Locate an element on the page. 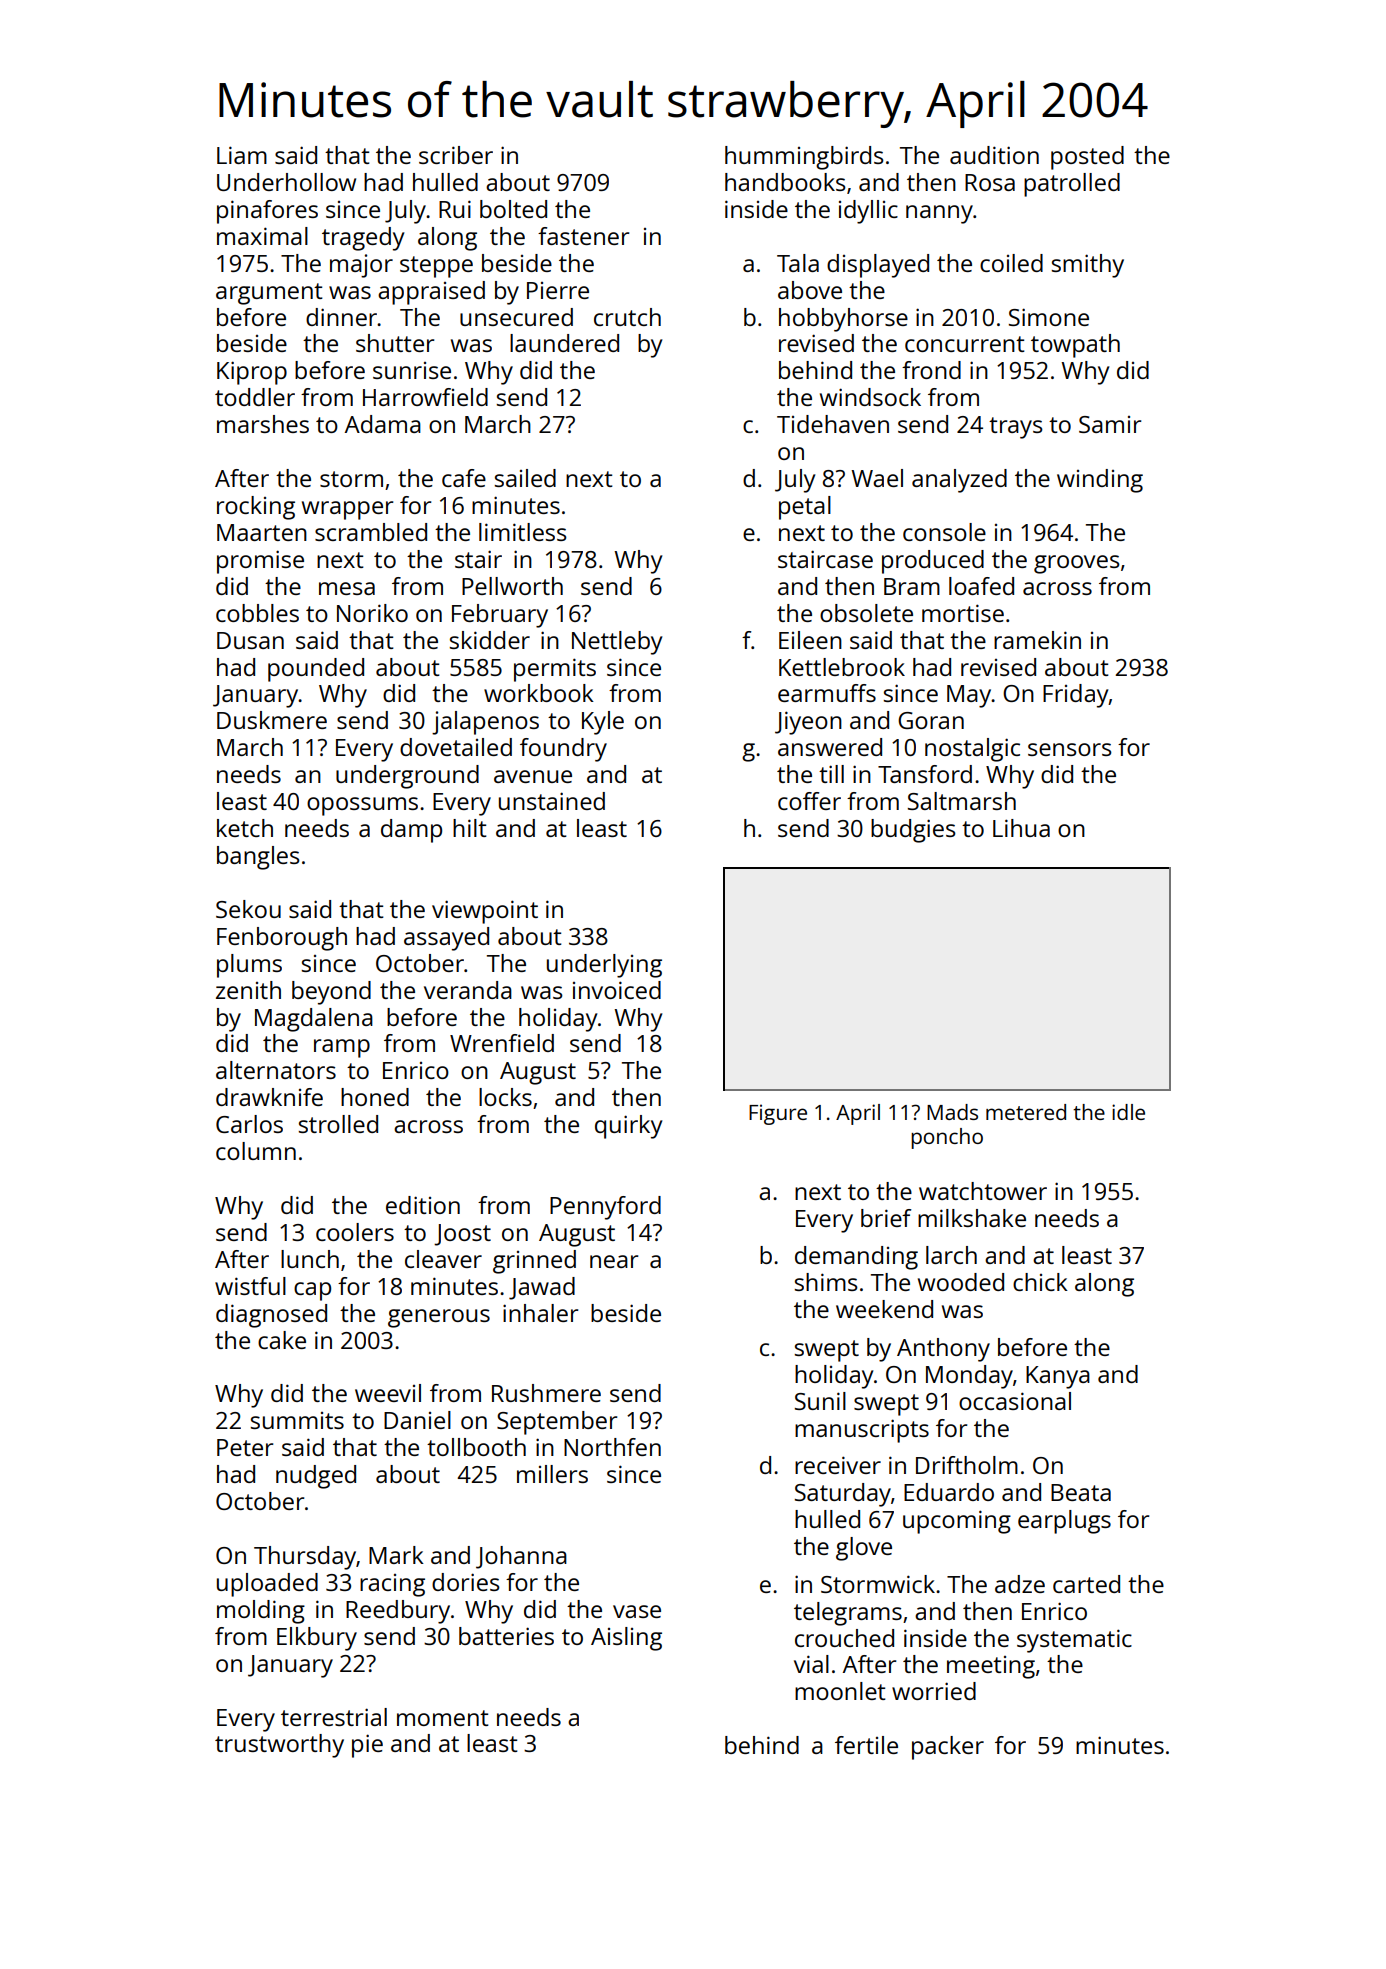 This document has width=1386, height=1969. Adama is located at coordinates (383, 424).
